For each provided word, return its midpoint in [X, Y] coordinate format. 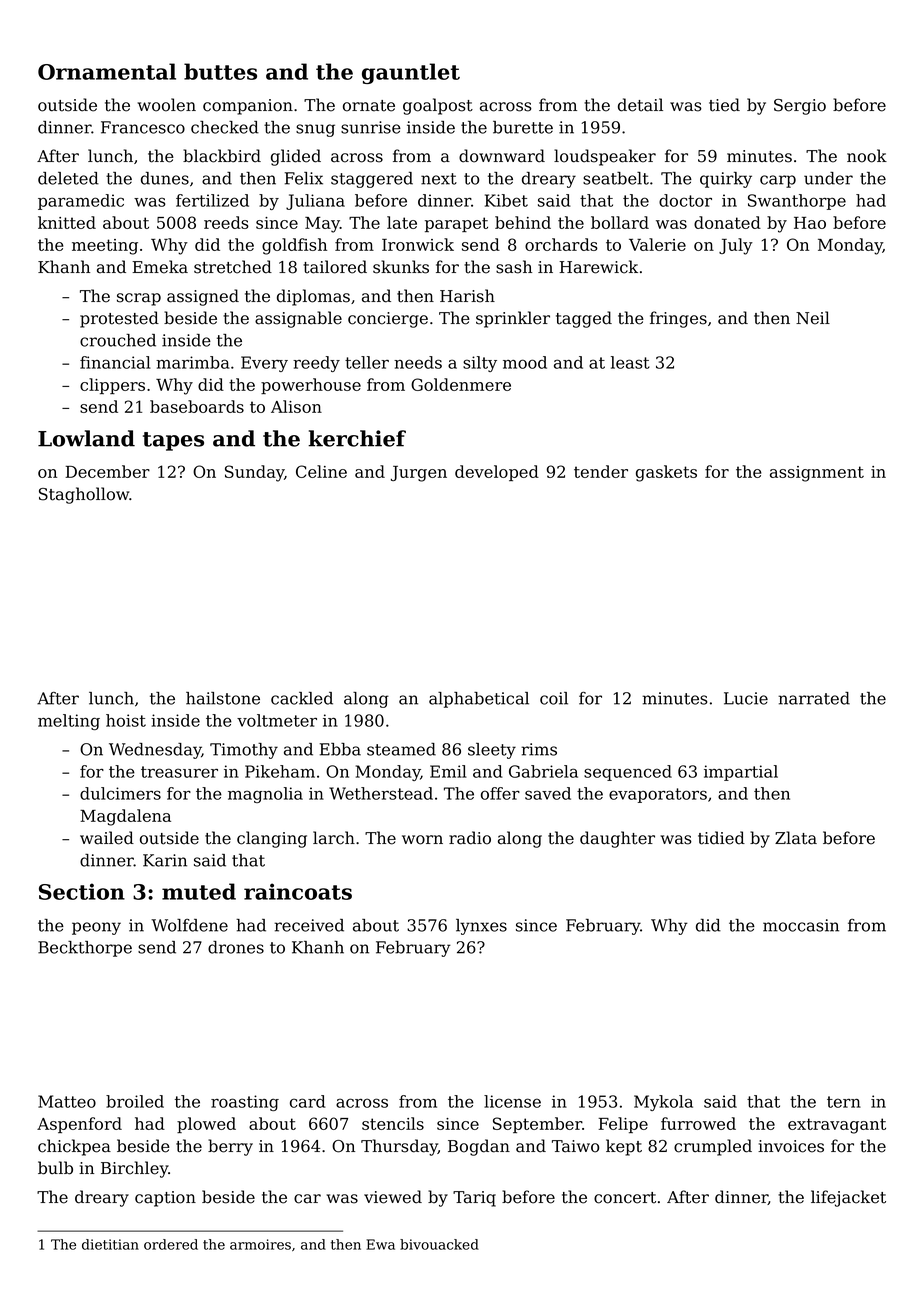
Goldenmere [461, 384]
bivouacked [439, 1244]
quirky [726, 180]
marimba [193, 362]
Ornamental [107, 71]
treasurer [179, 772]
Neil [813, 318]
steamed [401, 749]
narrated [814, 698]
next [439, 179]
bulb [55, 1168]
